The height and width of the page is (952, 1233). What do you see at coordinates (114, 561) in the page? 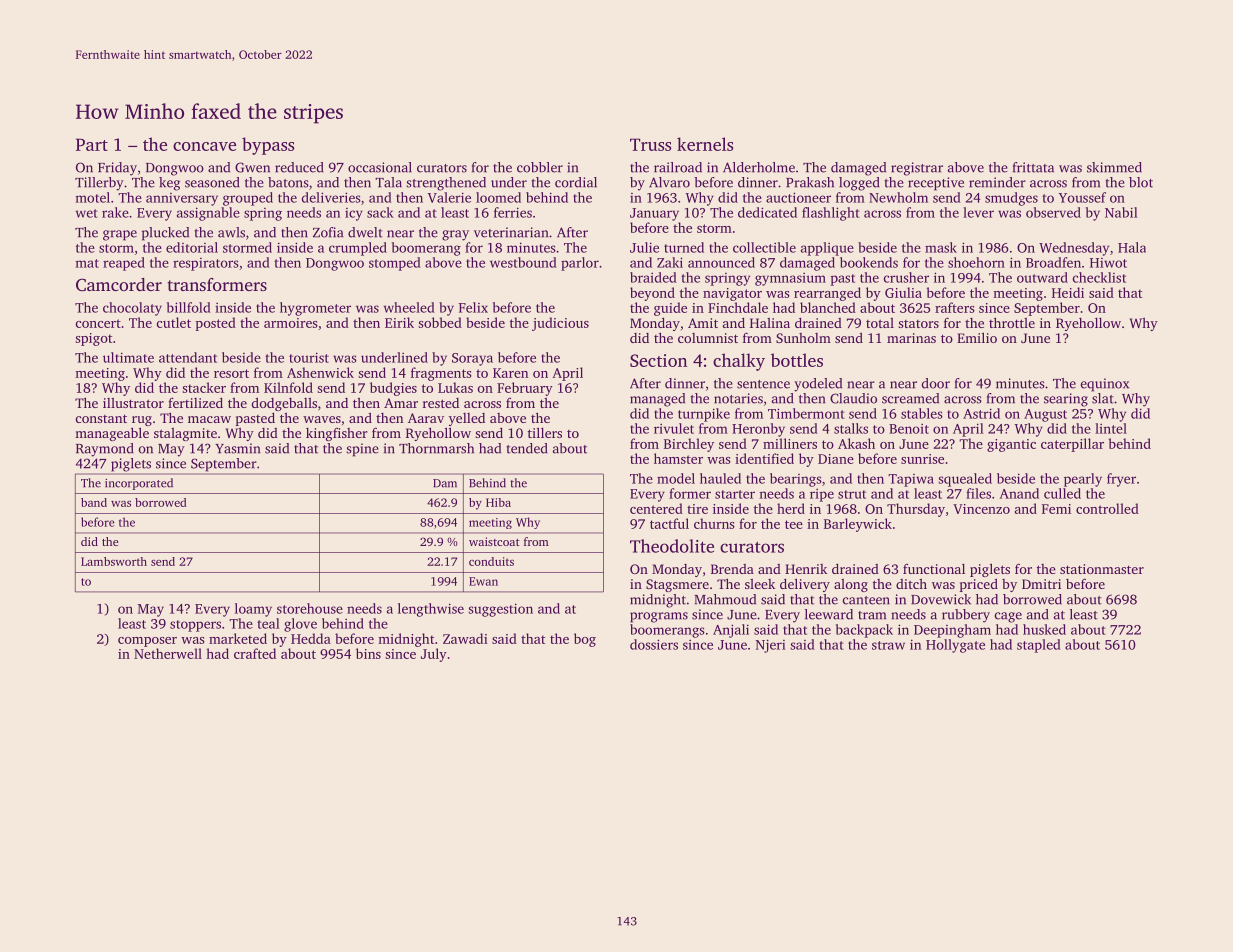
I see `Lambsworth` at bounding box center [114, 561].
